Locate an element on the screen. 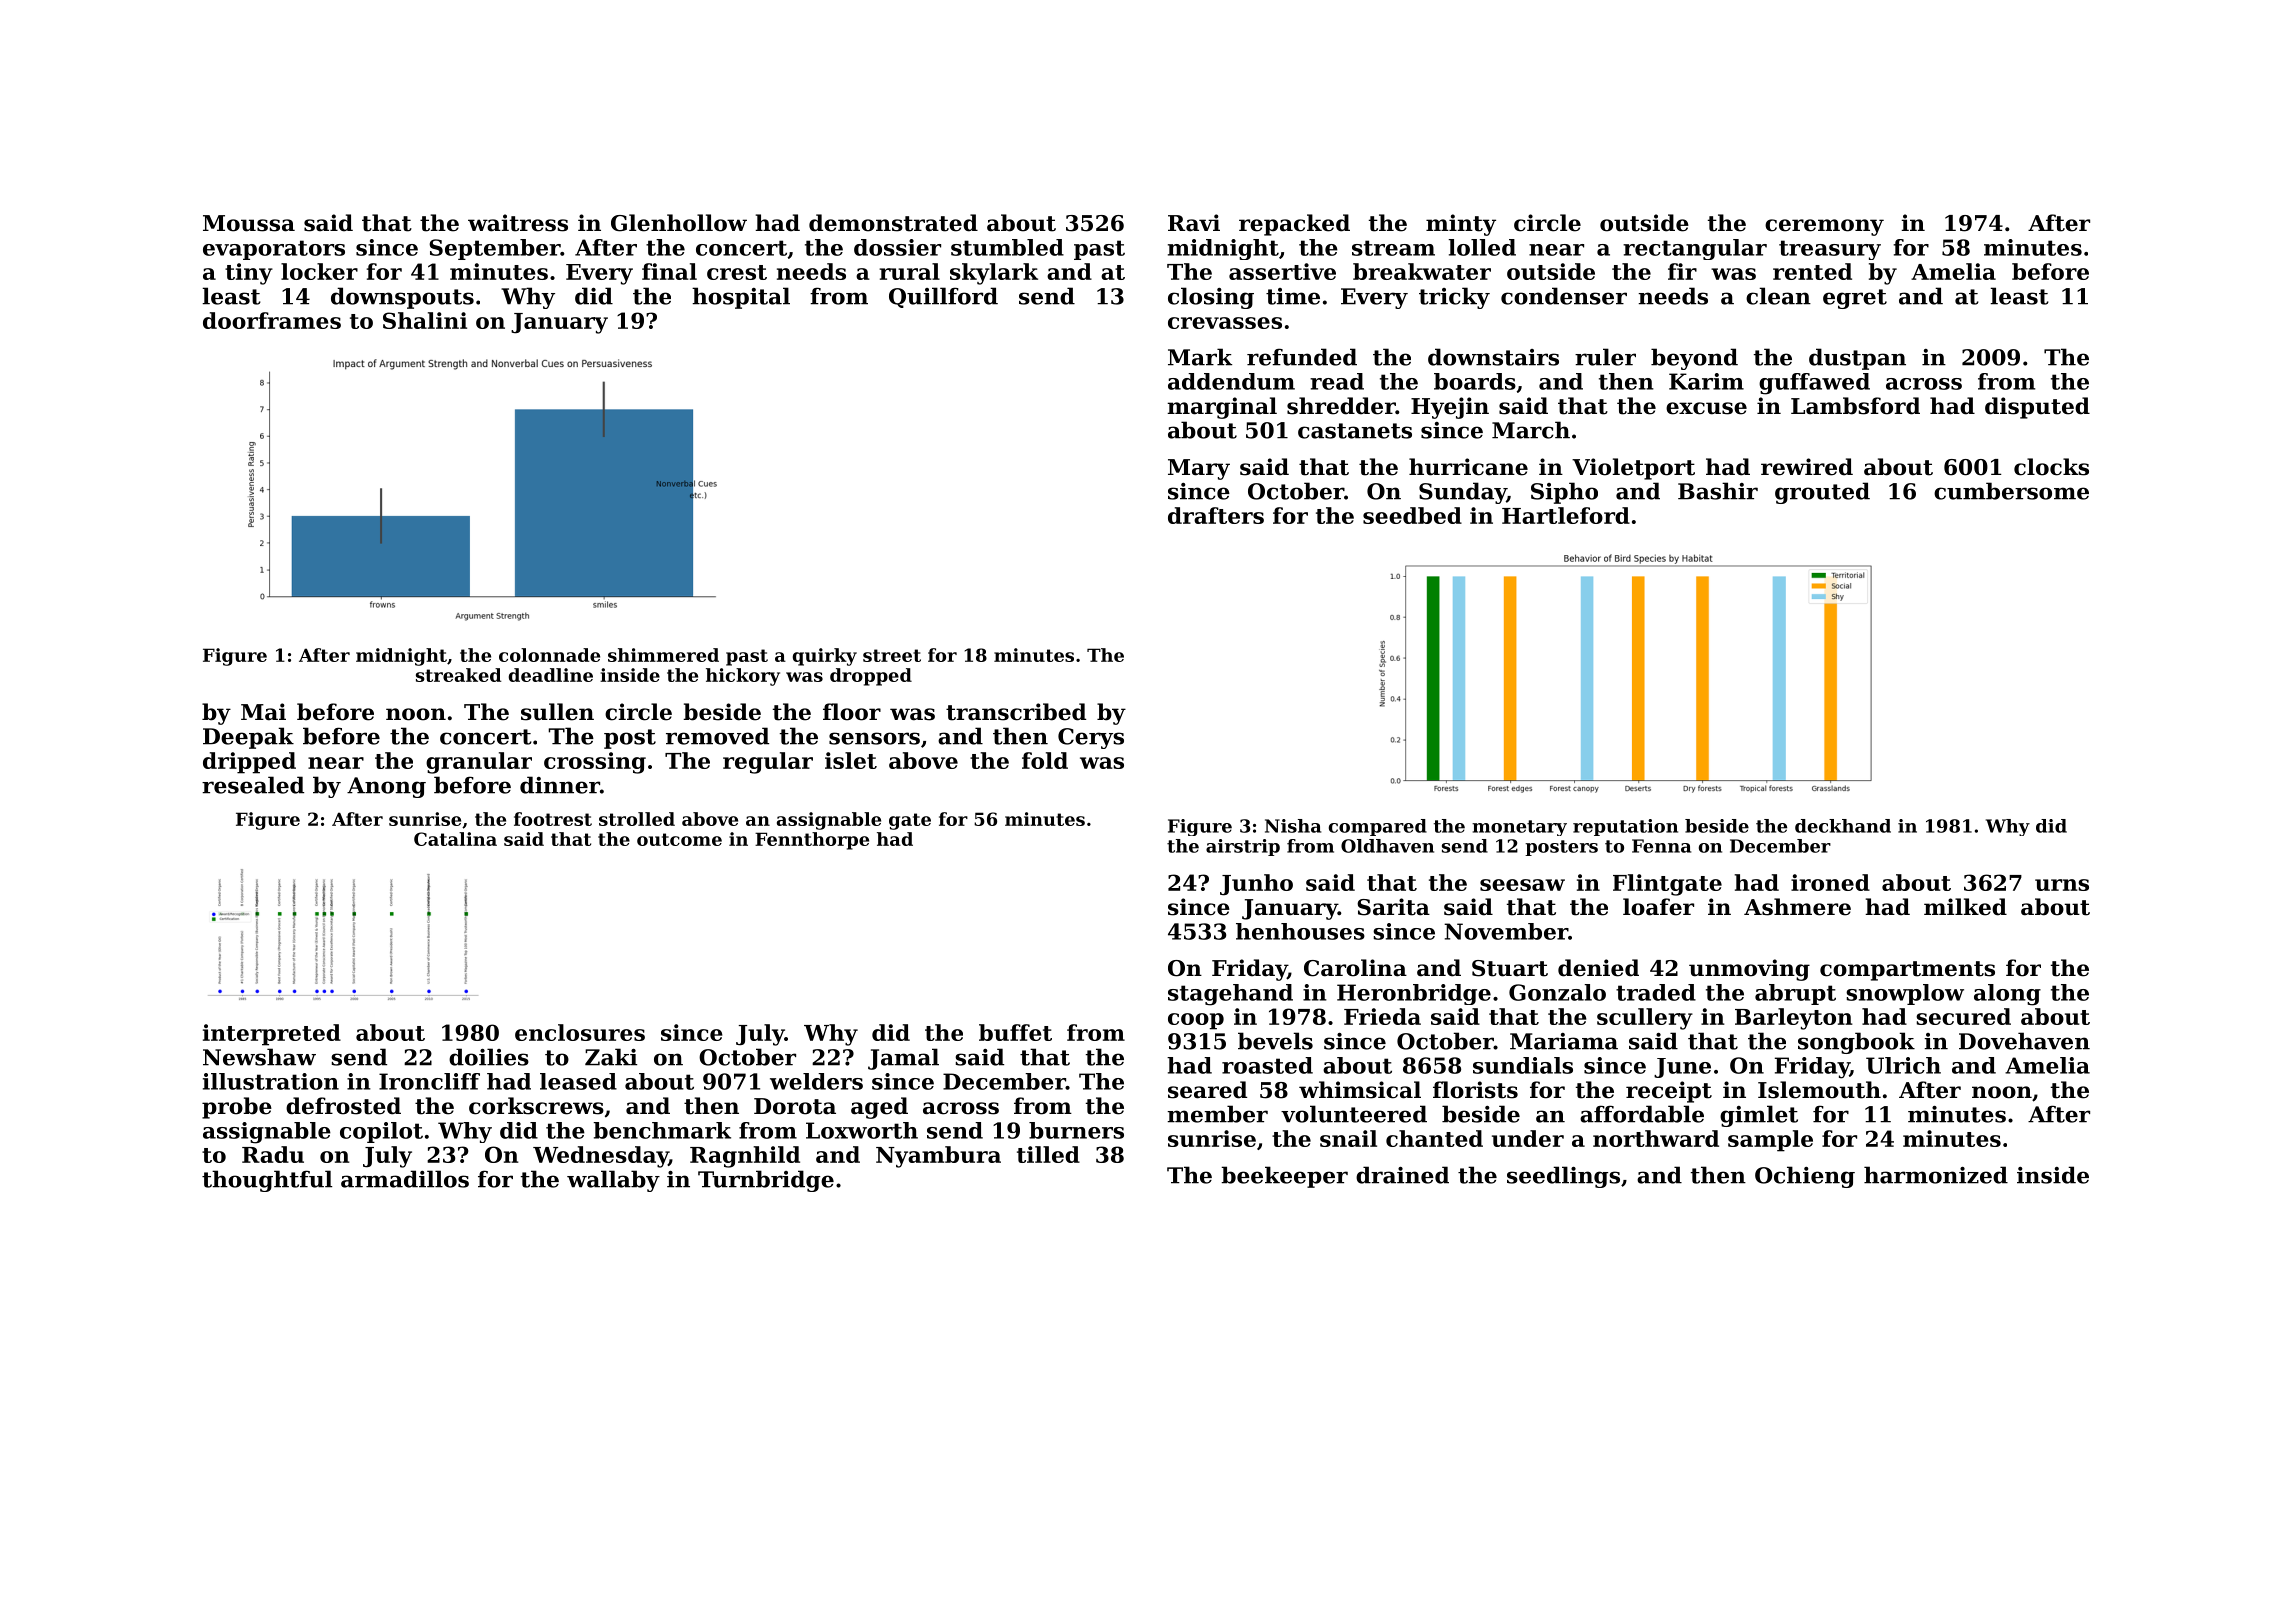  ceremony is located at coordinates (1824, 227).
